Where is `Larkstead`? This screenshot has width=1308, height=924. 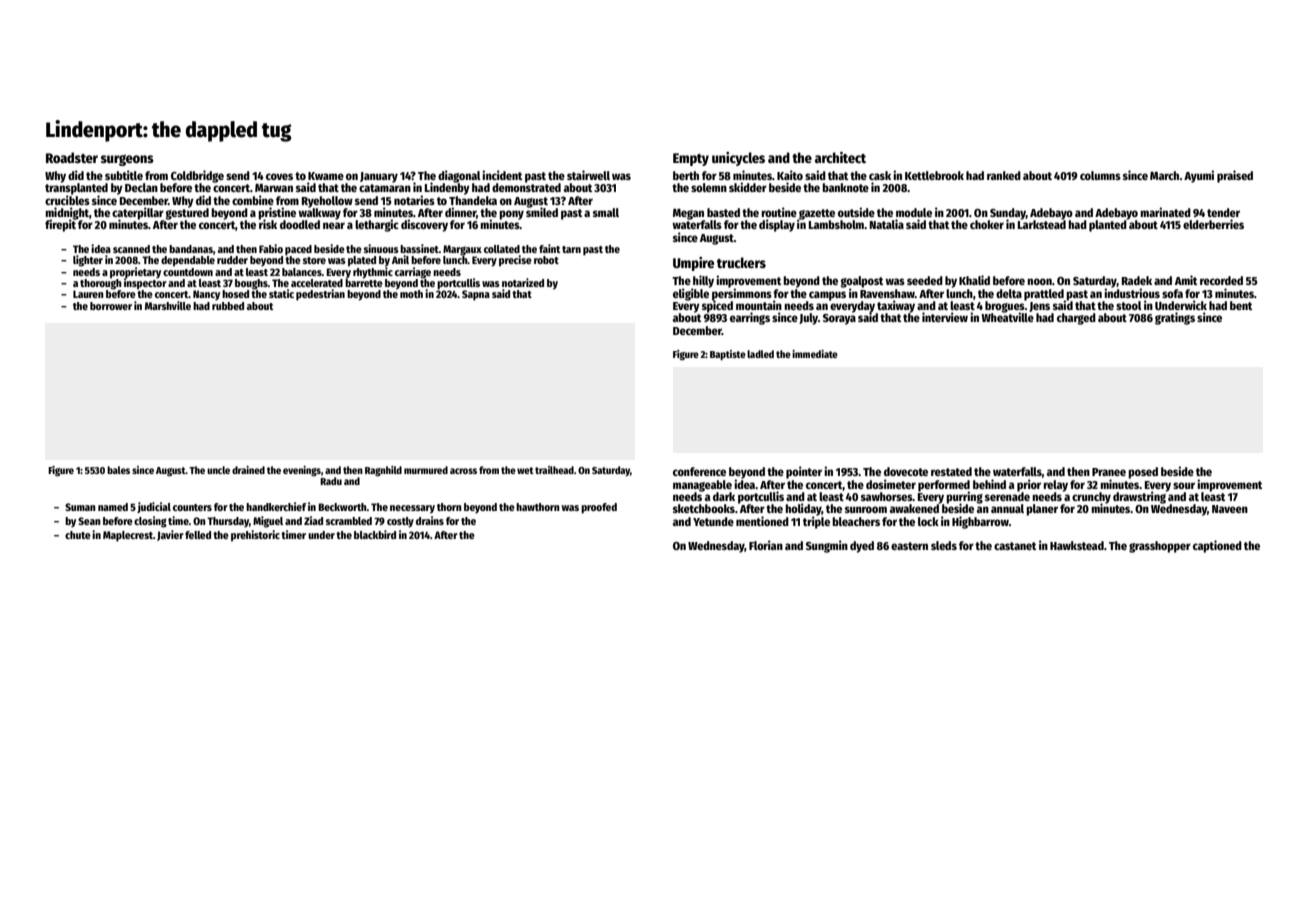 Larkstead is located at coordinates (1042, 224).
